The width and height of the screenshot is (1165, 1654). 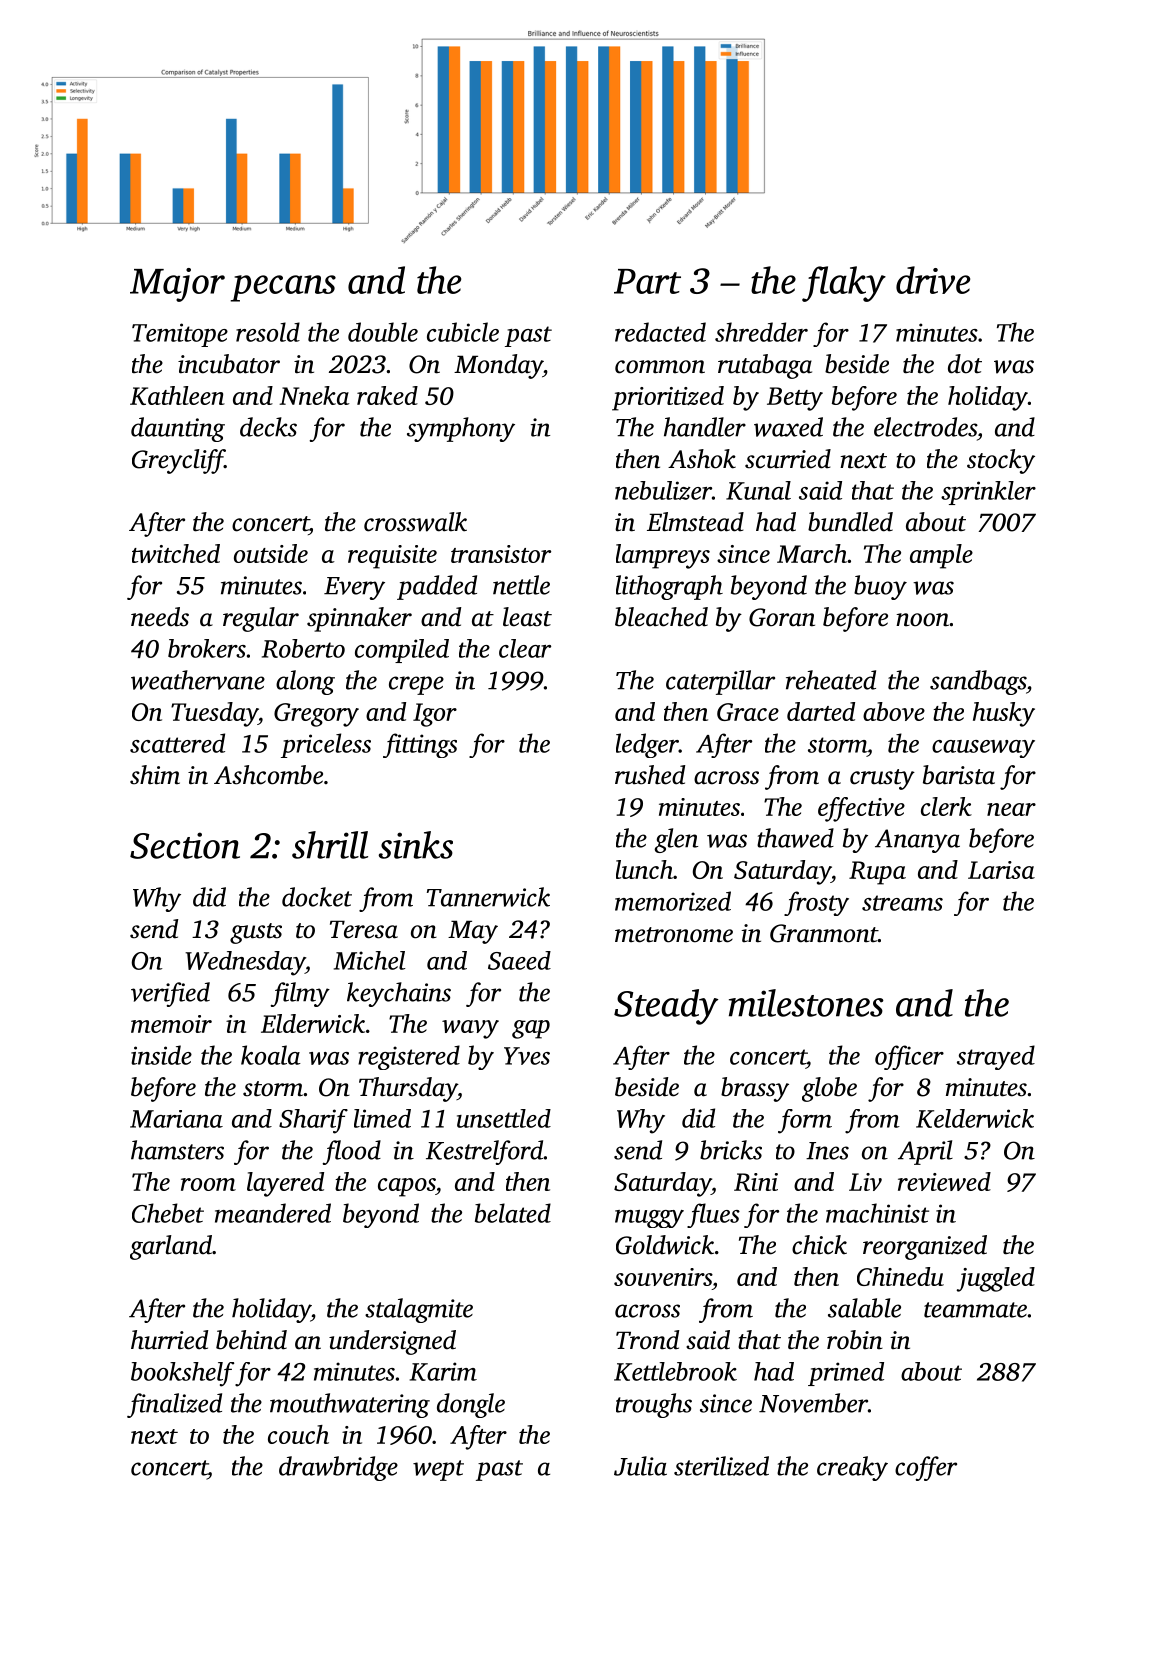 I want to click on Tannerwick, so click(x=488, y=897).
